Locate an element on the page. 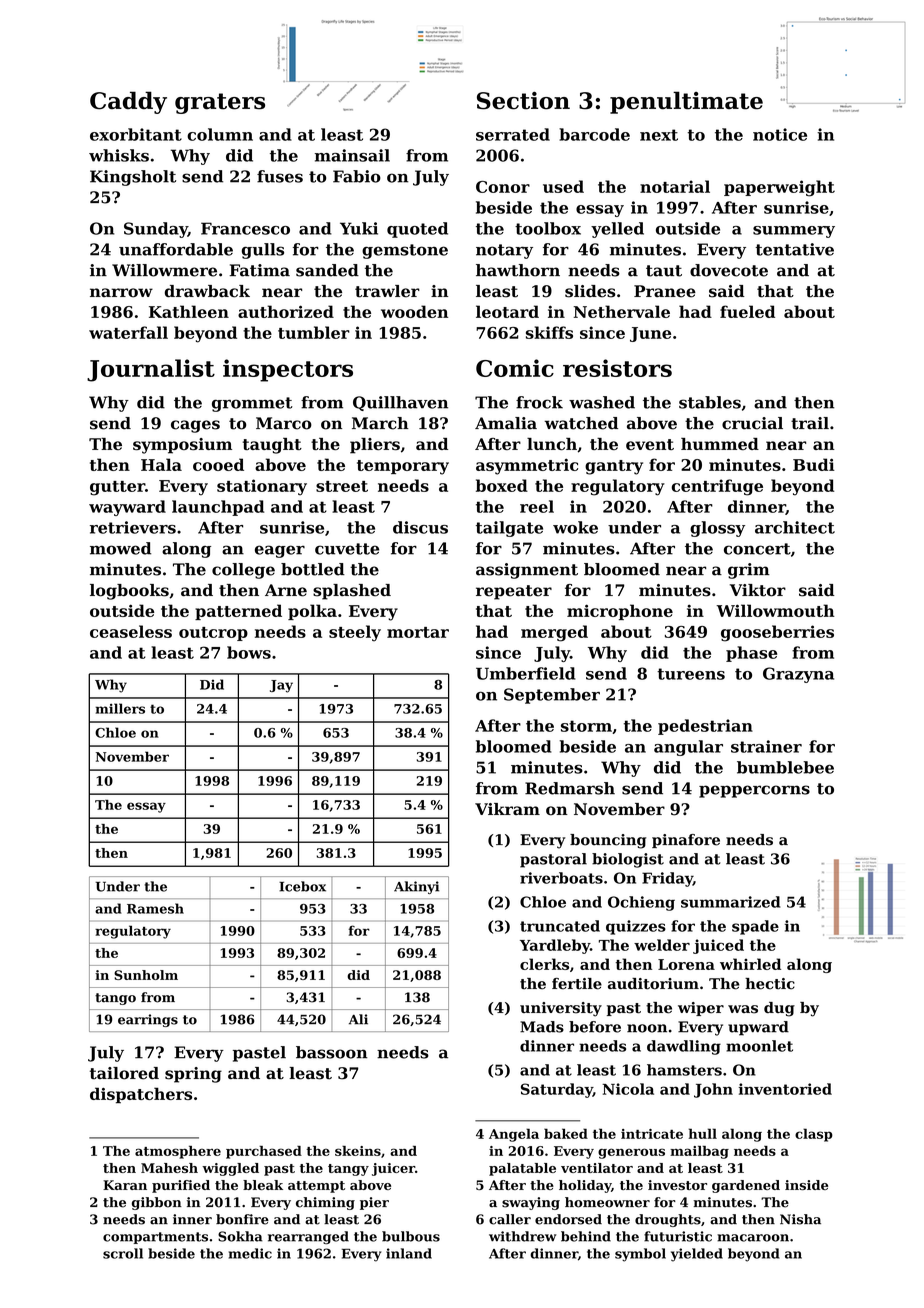 The width and height of the document is (924, 1308). quoted is located at coordinates (417, 230).
